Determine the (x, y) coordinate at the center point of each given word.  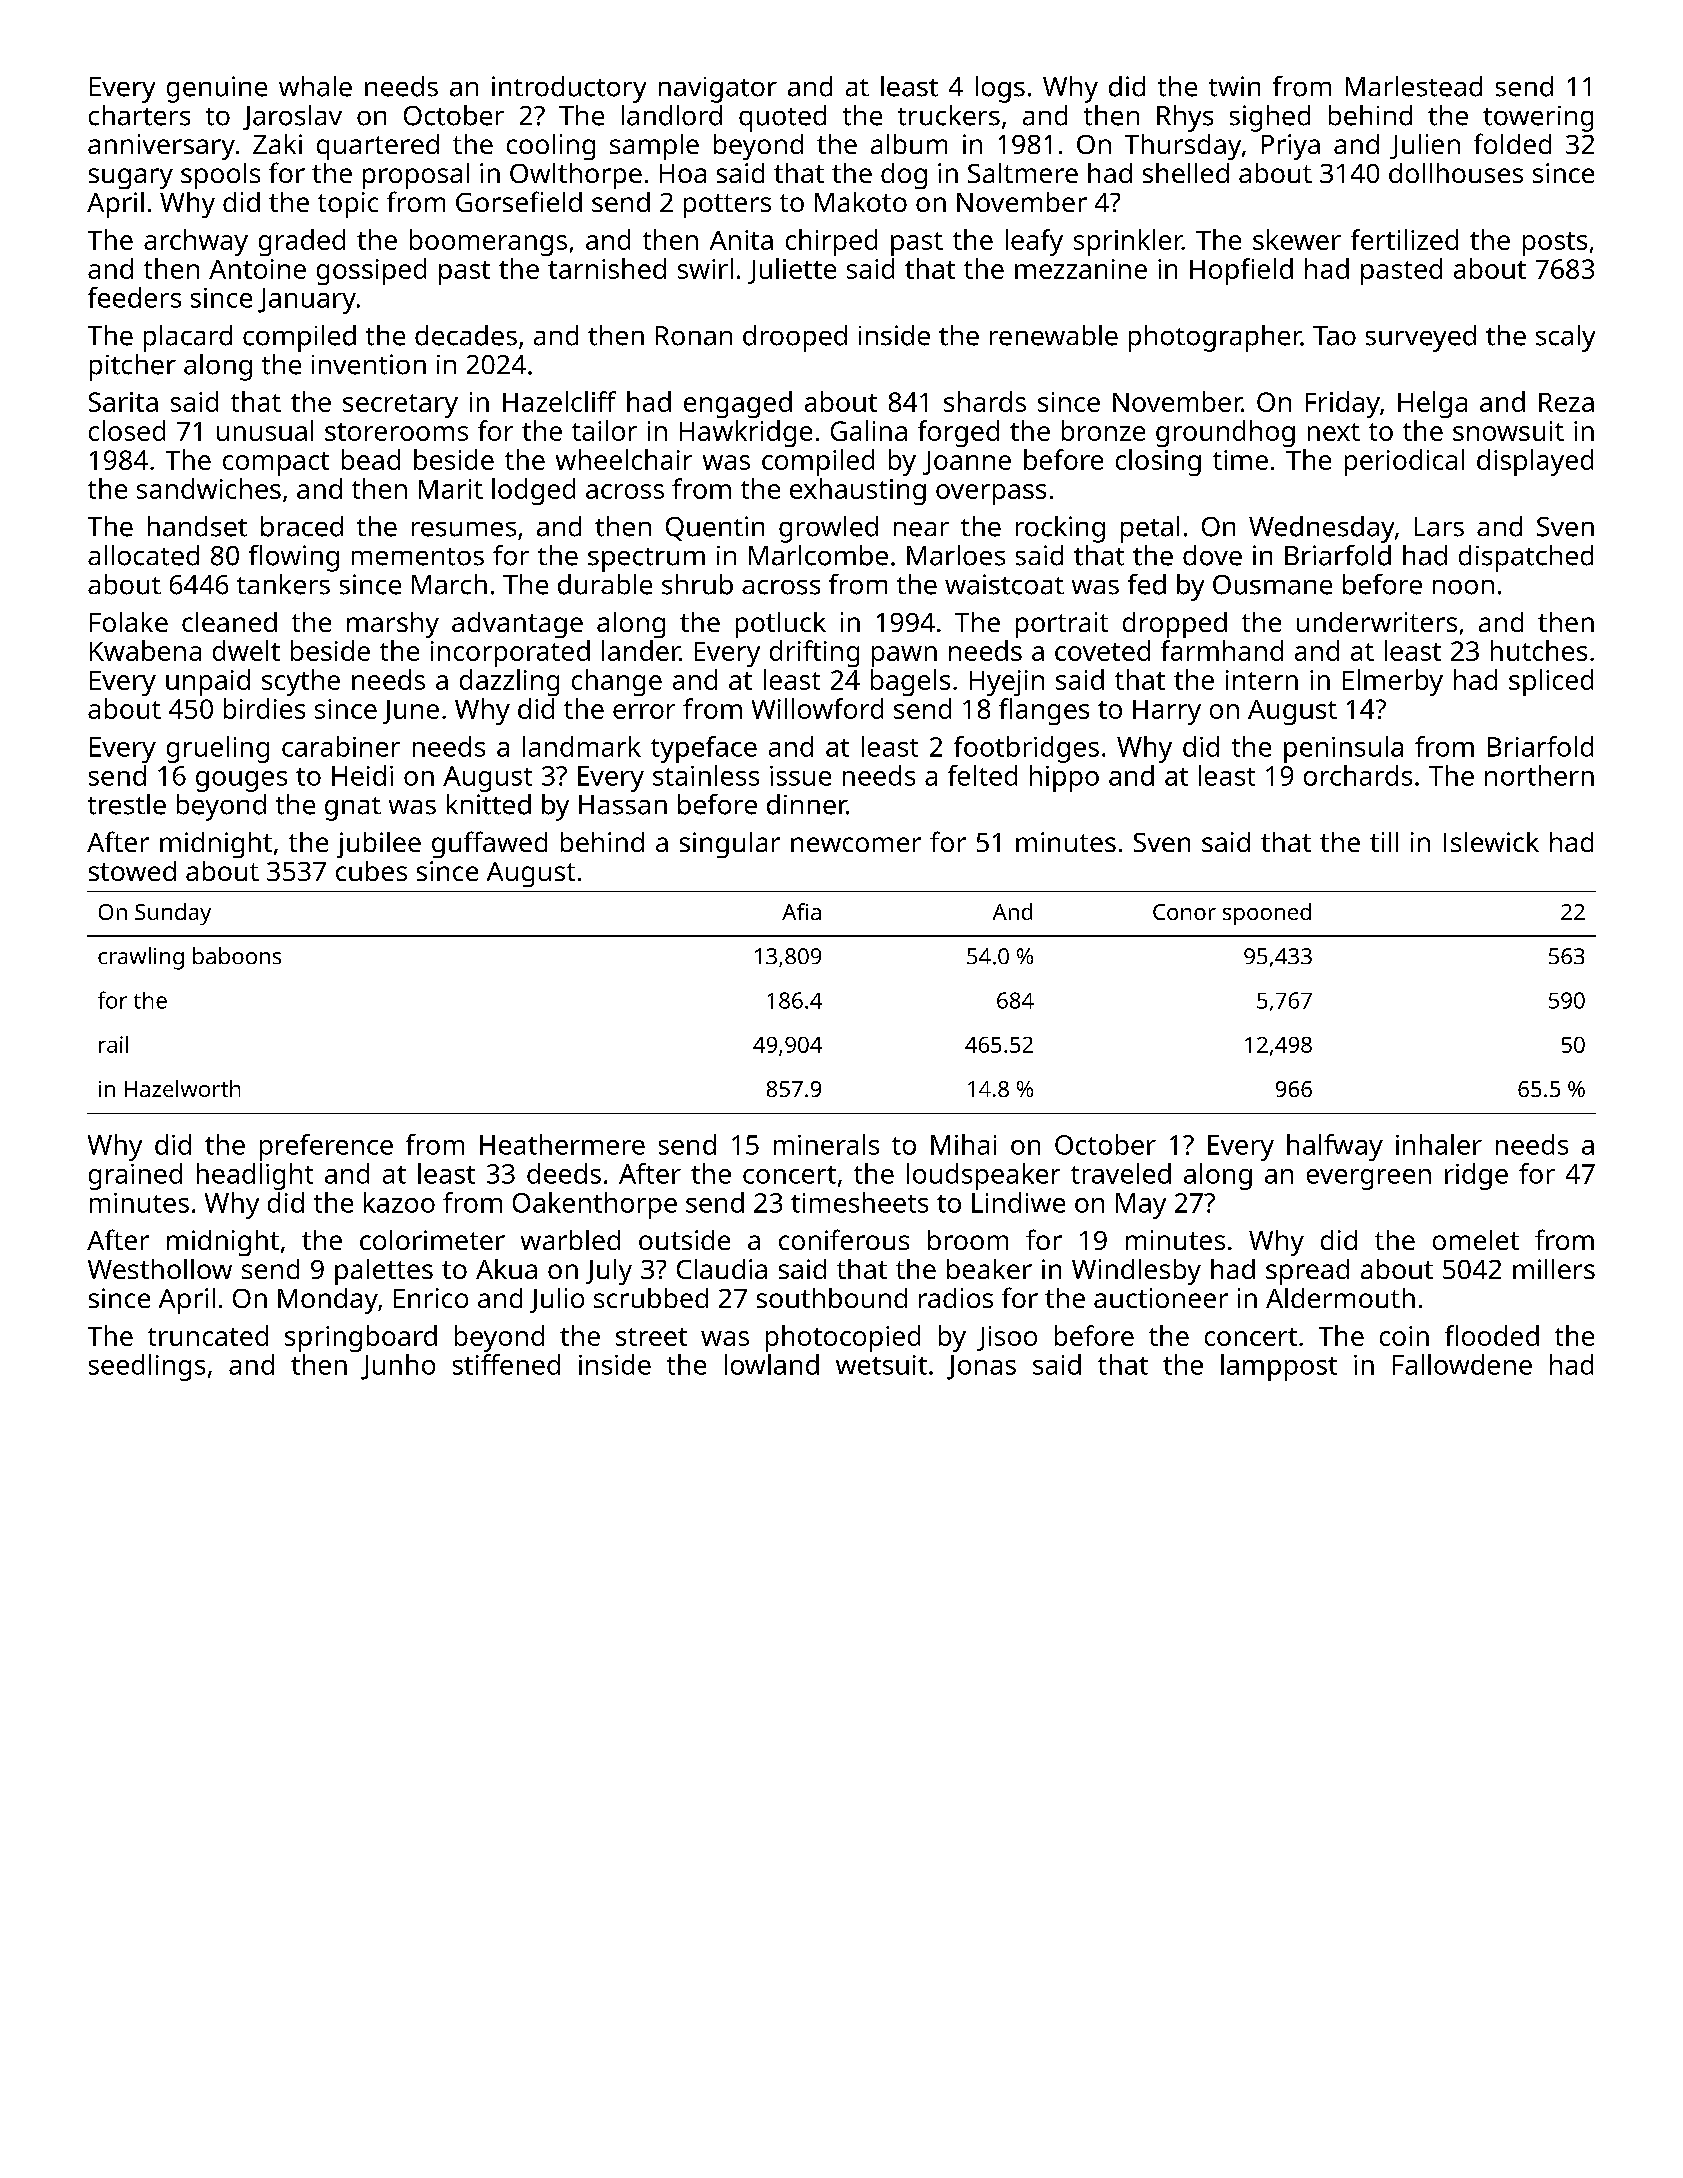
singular (730, 845)
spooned (1267, 914)
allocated (143, 555)
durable (605, 584)
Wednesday (1321, 529)
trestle (127, 804)
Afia (801, 911)
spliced (1551, 682)
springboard (361, 1338)
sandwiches (209, 488)
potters (727, 206)
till (1384, 842)
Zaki (277, 144)
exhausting (858, 491)
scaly (1565, 338)
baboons (237, 955)
